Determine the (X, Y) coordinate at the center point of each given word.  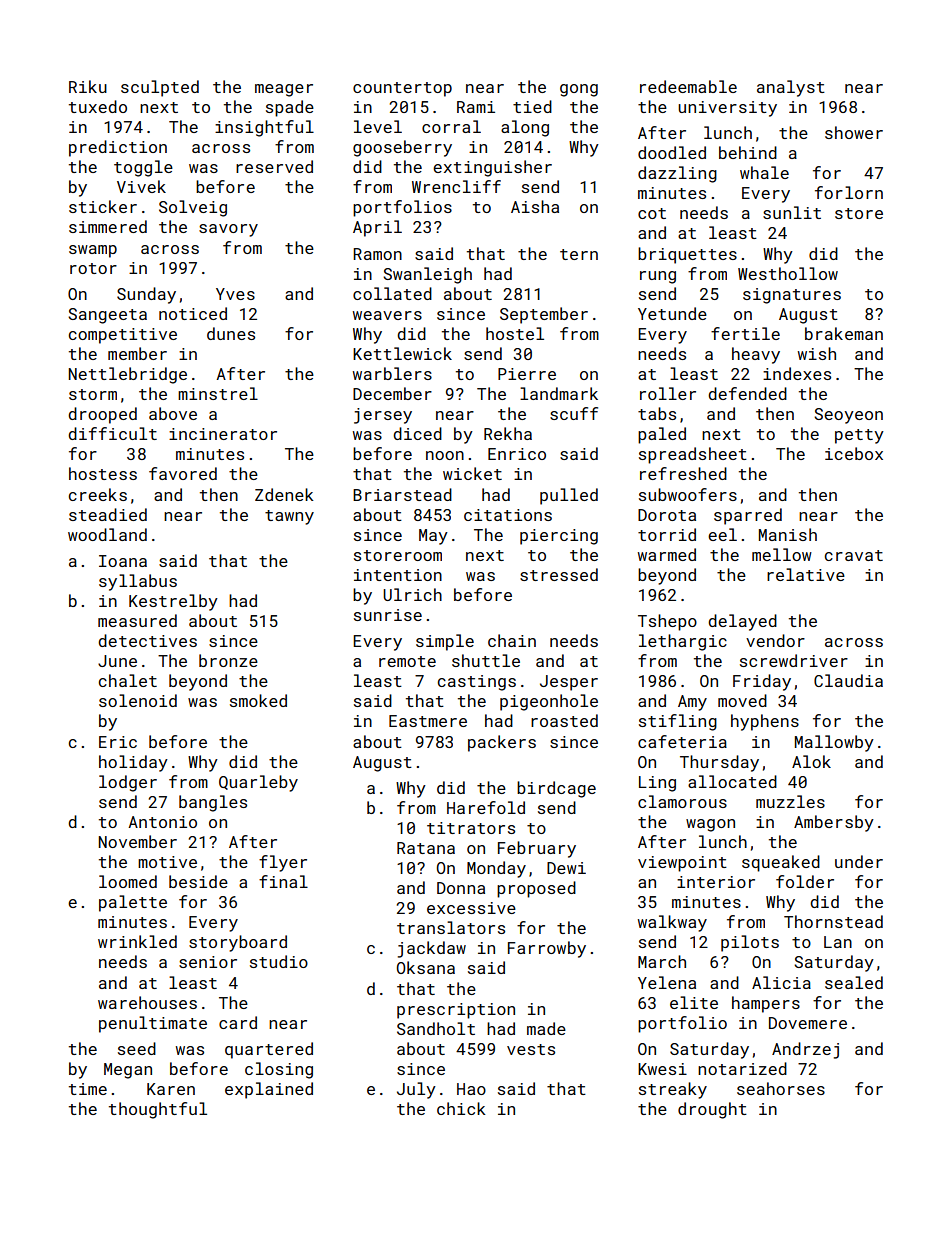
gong (579, 90)
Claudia (848, 680)
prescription (456, 1011)
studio (279, 961)
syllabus (138, 582)
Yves (235, 294)
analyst (791, 88)
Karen (171, 1089)
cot (652, 213)
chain (512, 640)
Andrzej (805, 1050)
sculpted (160, 88)
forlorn (849, 192)
